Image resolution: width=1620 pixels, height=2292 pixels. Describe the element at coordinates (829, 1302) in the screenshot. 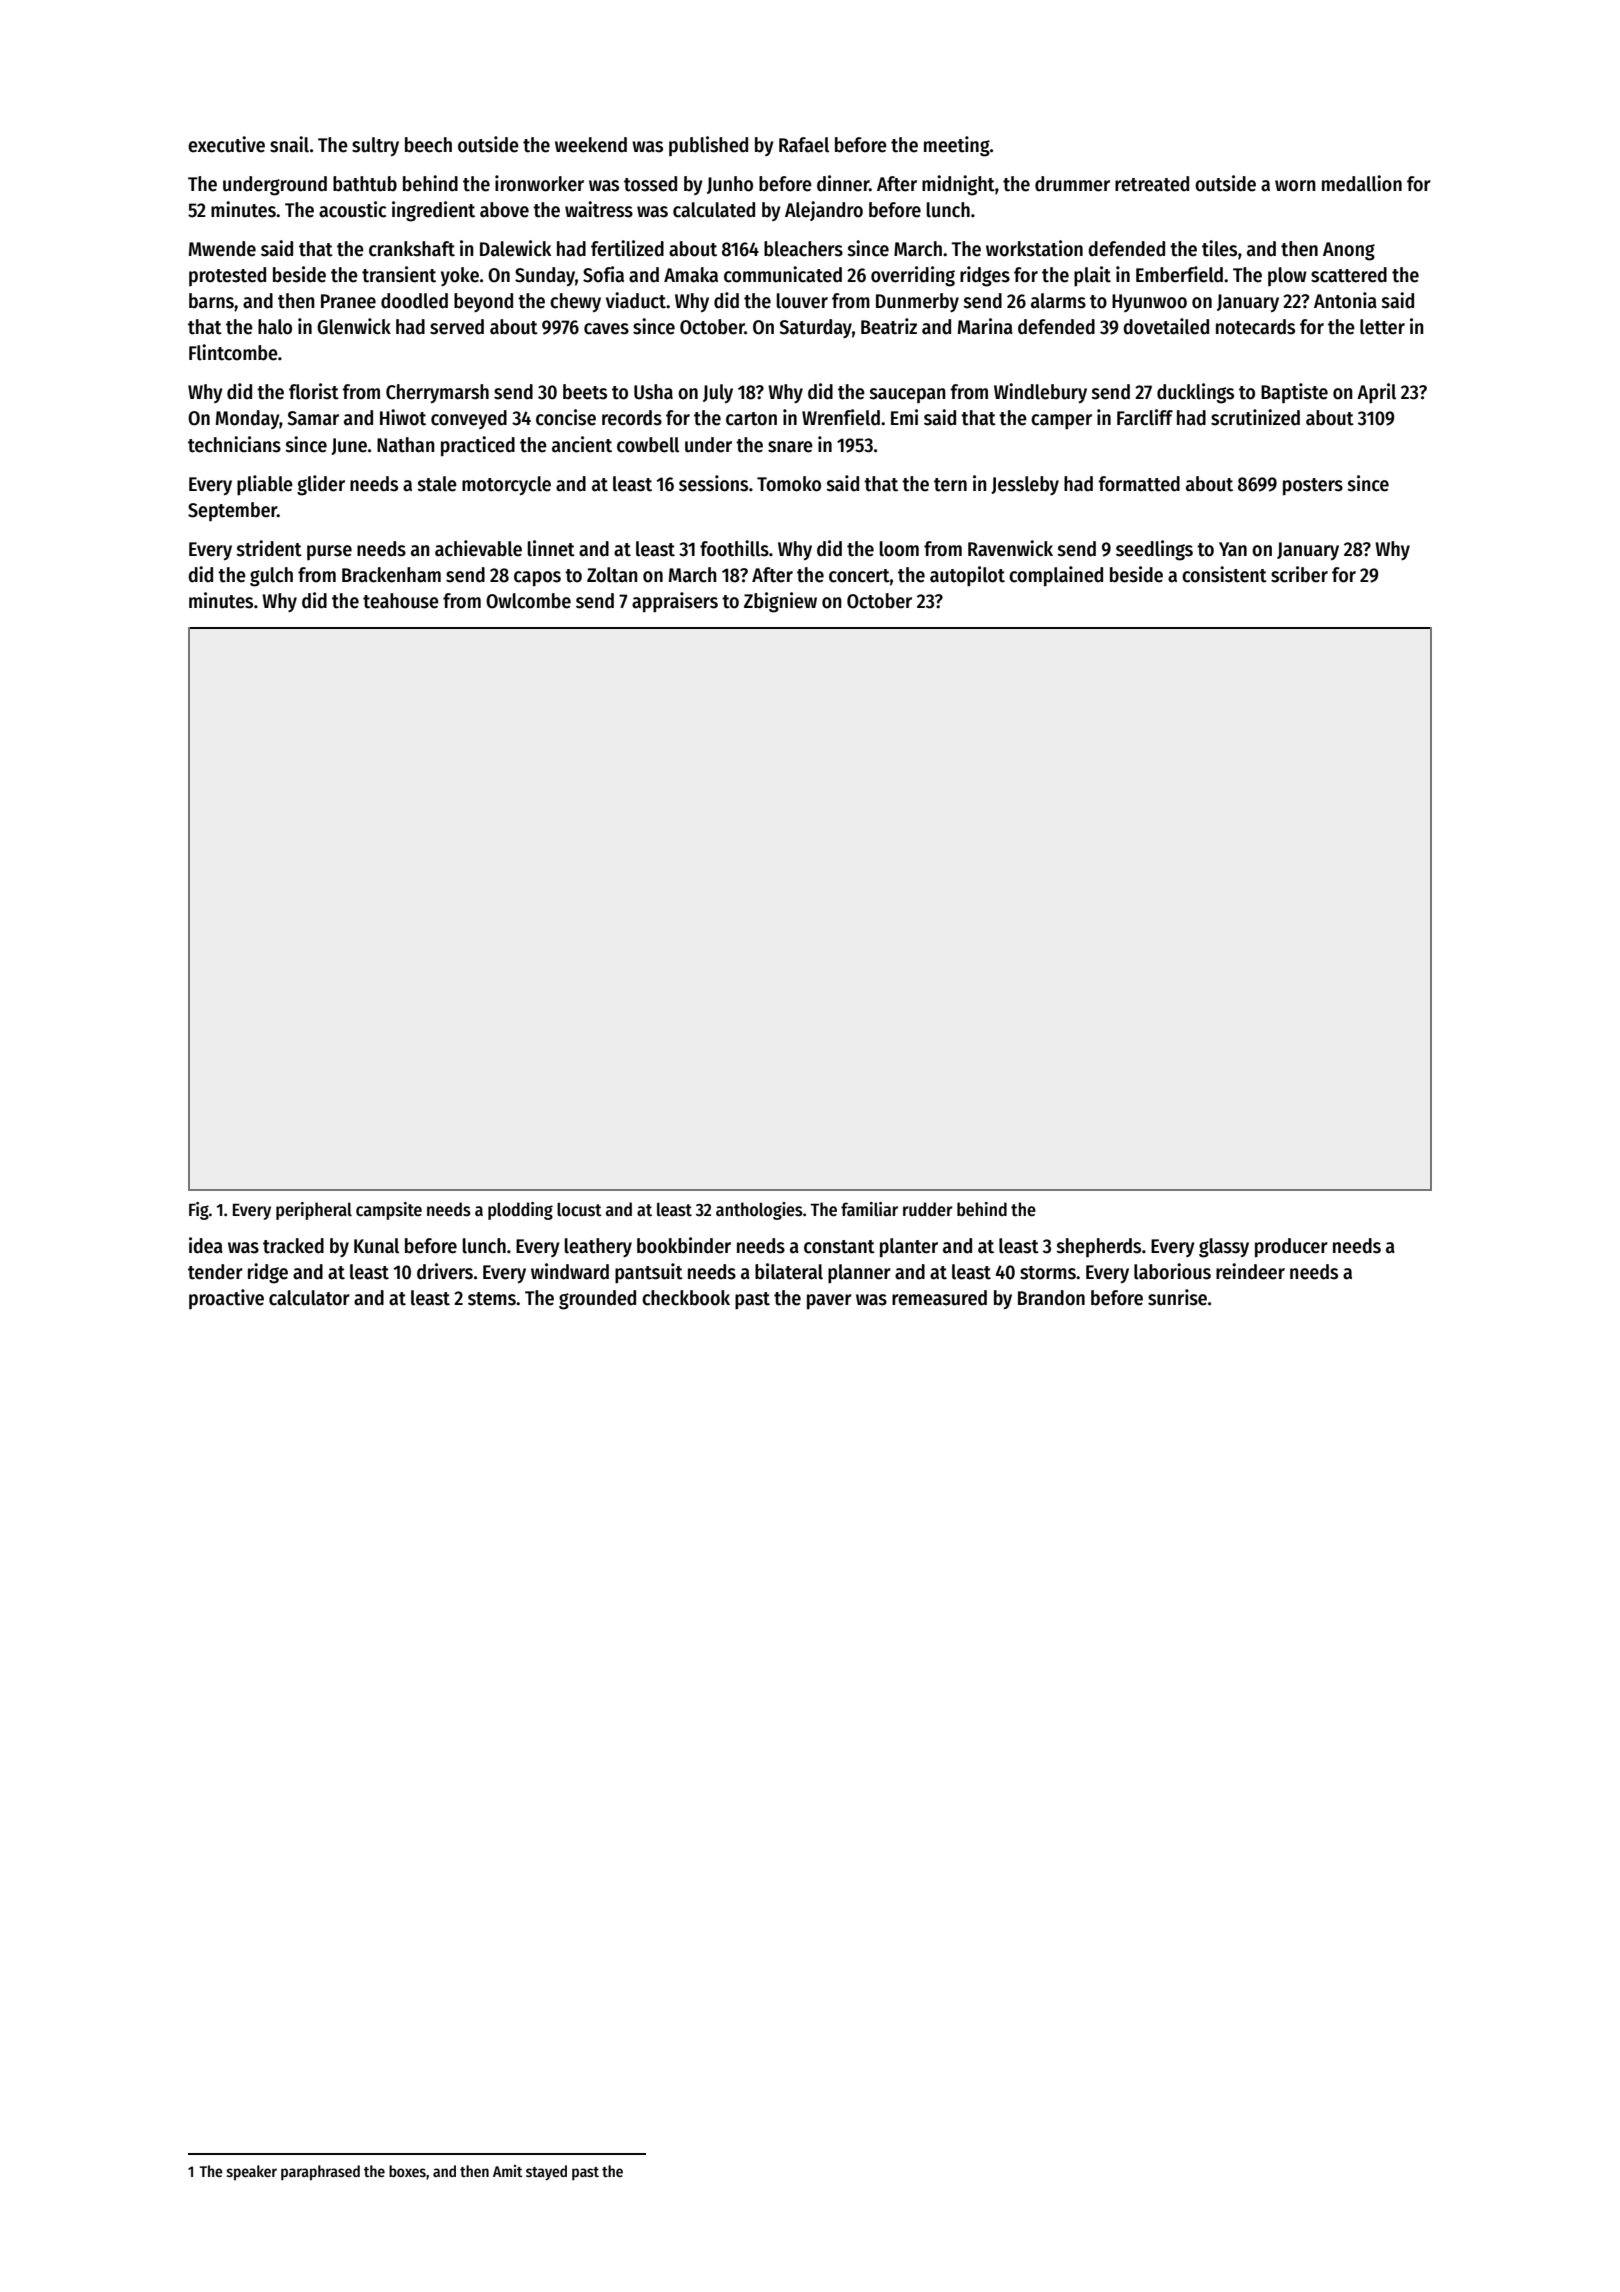

I see `paver` at that location.
